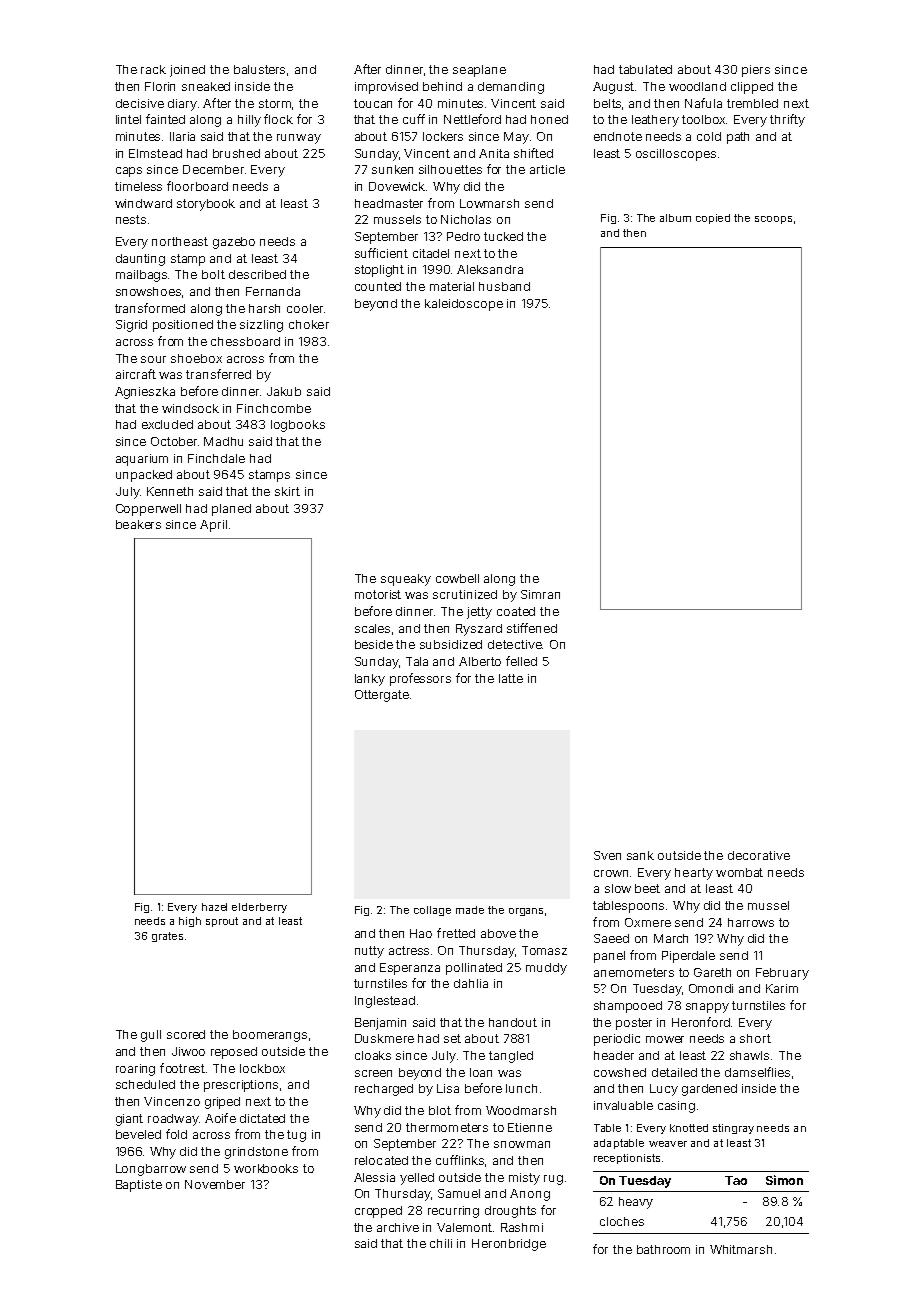 This screenshot has width=924, height=1308. What do you see at coordinates (378, 594) in the screenshot?
I see `motorist` at bounding box center [378, 594].
